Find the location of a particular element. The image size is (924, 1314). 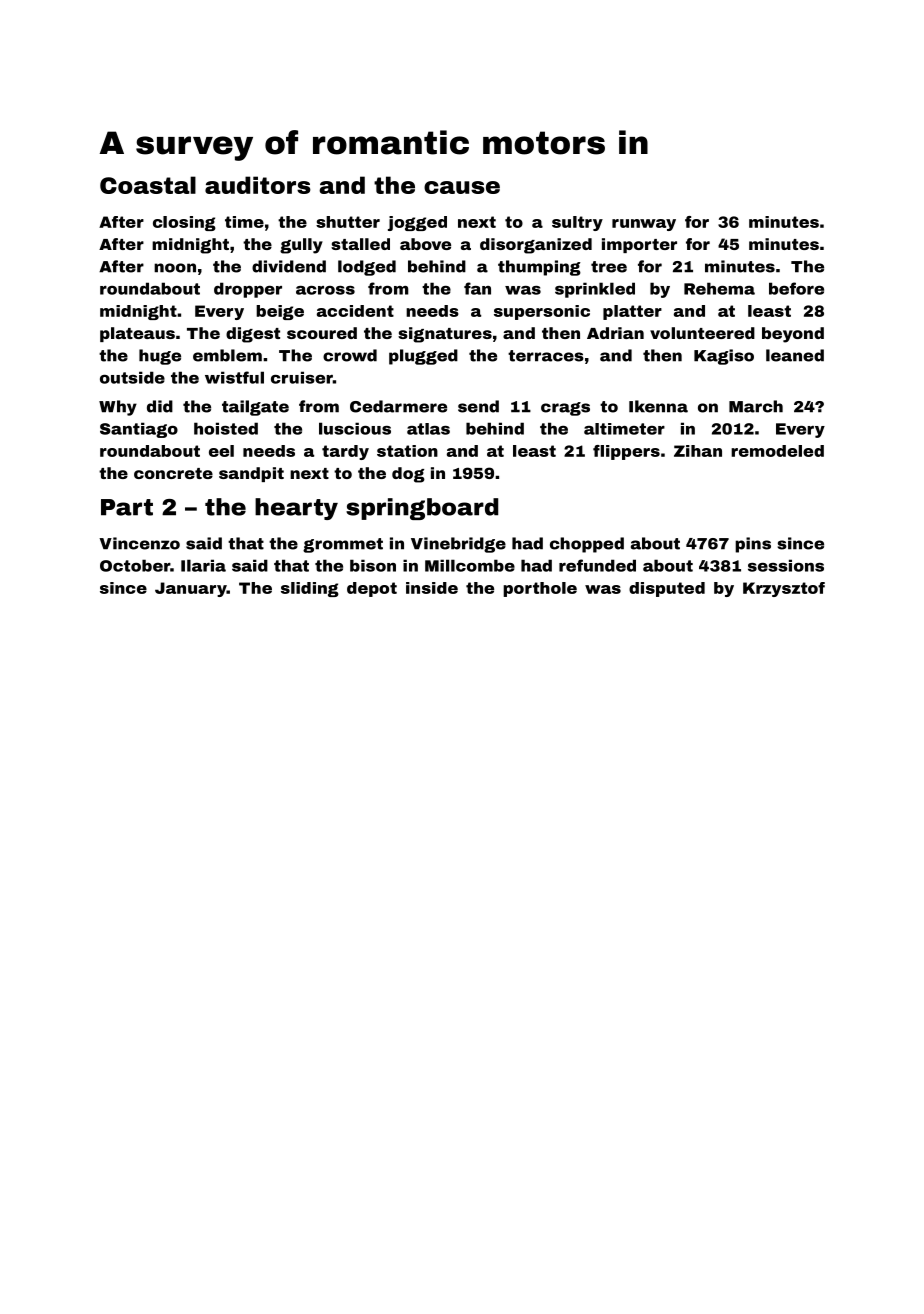

springboard is located at coordinates (422, 509).
